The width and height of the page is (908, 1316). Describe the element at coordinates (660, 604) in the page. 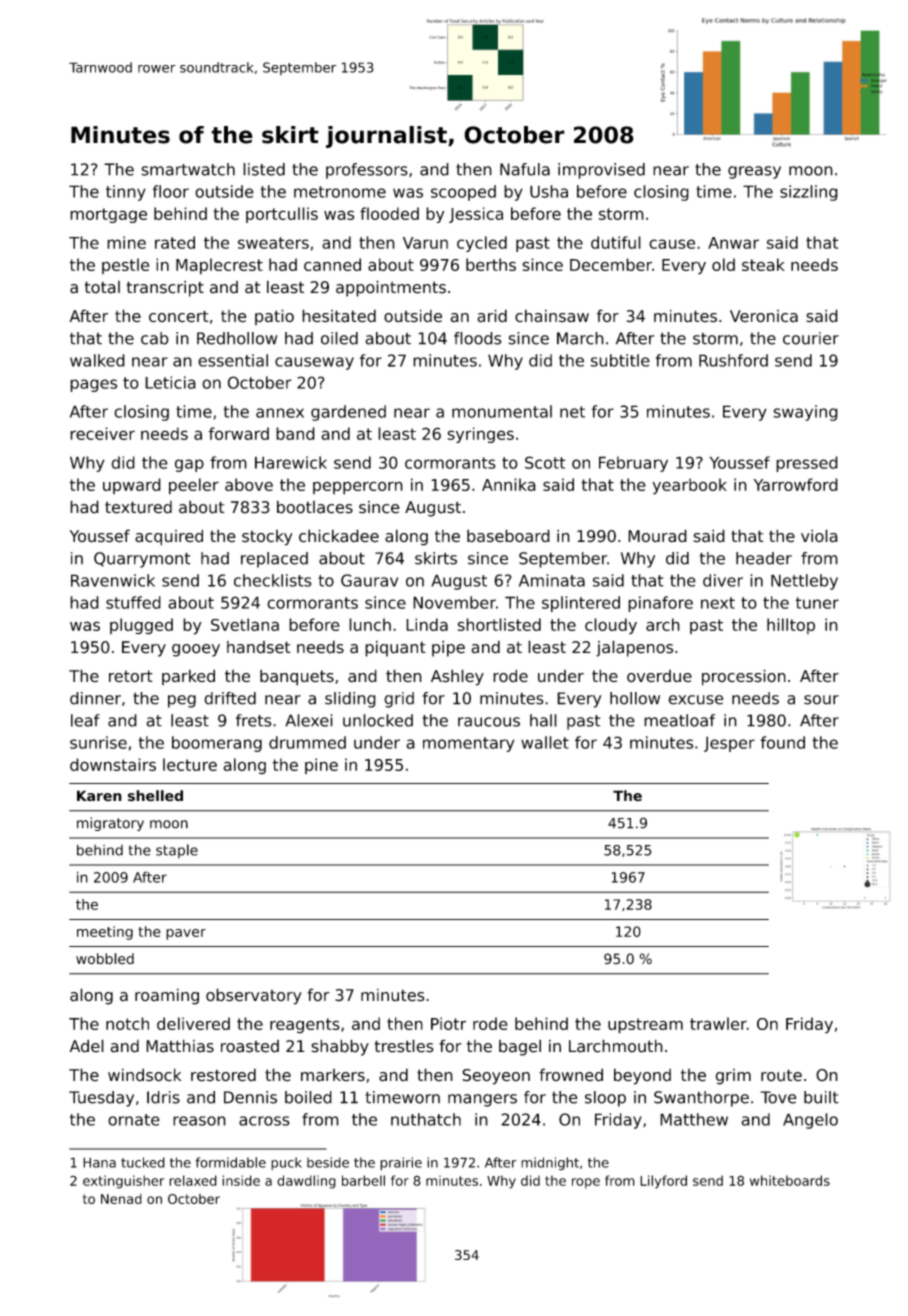

I see `pinafore` at that location.
